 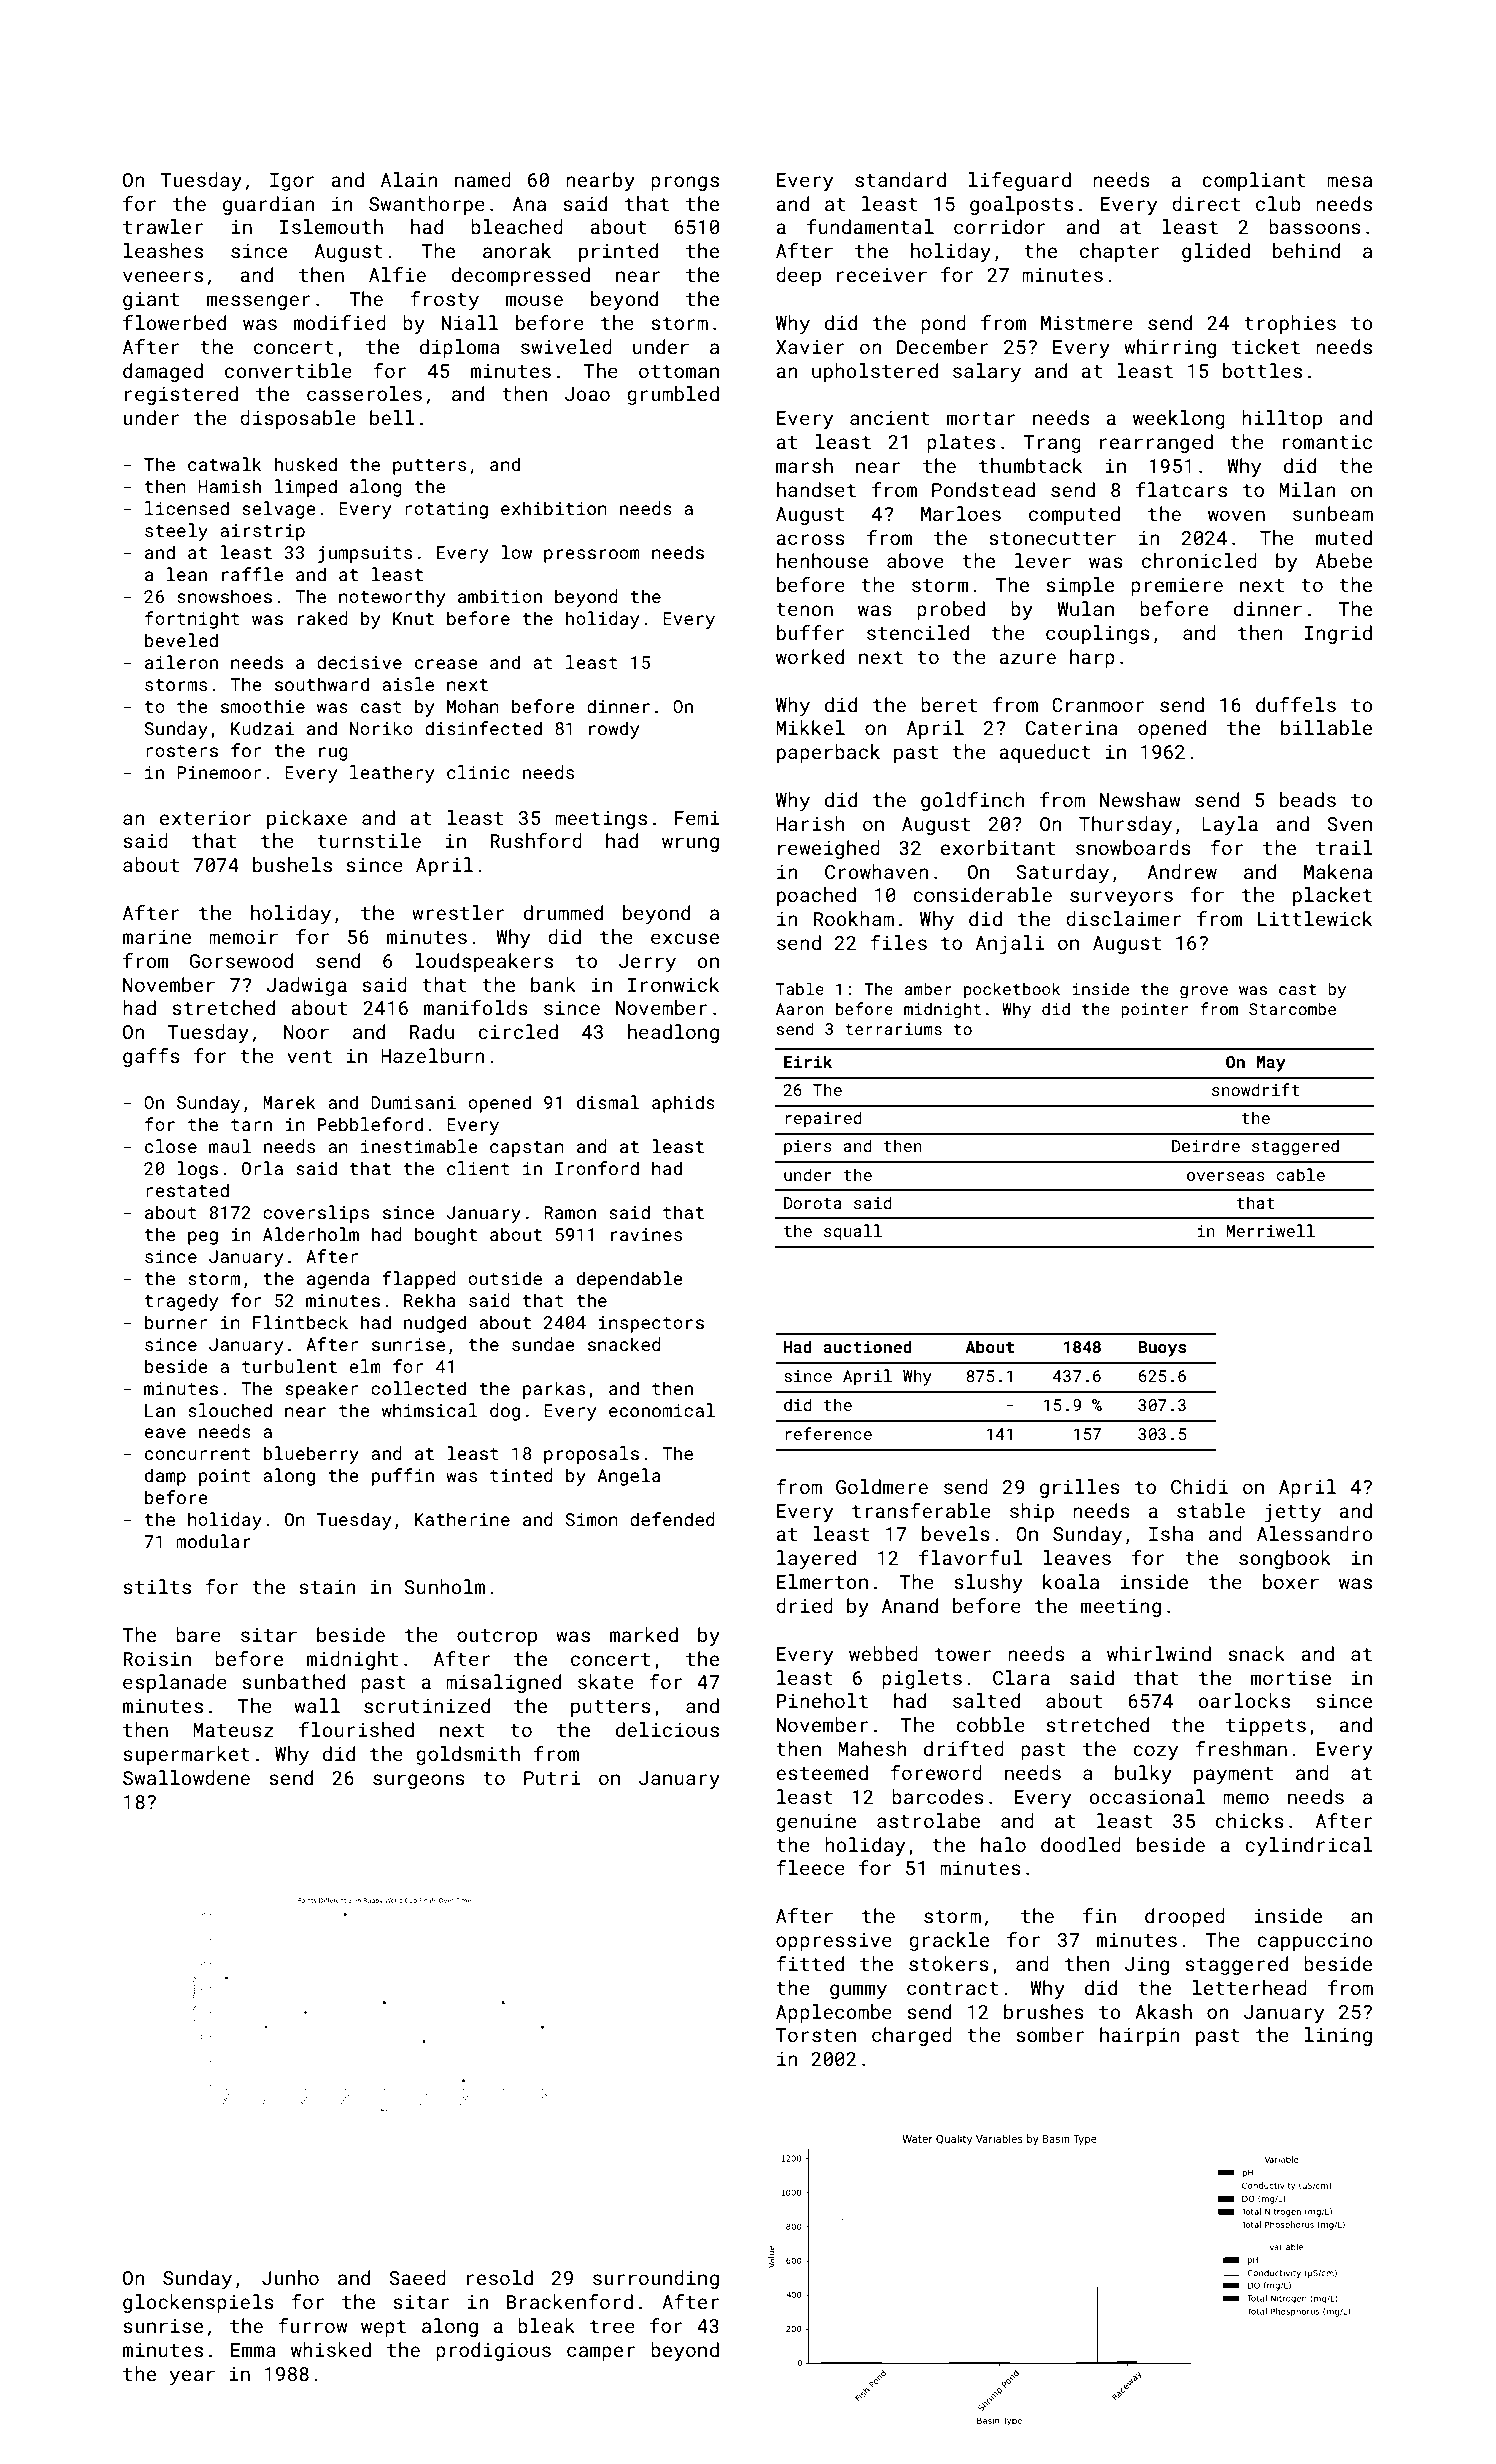 What do you see at coordinates (181, 1302) in the screenshot?
I see `tragedy` at bounding box center [181, 1302].
